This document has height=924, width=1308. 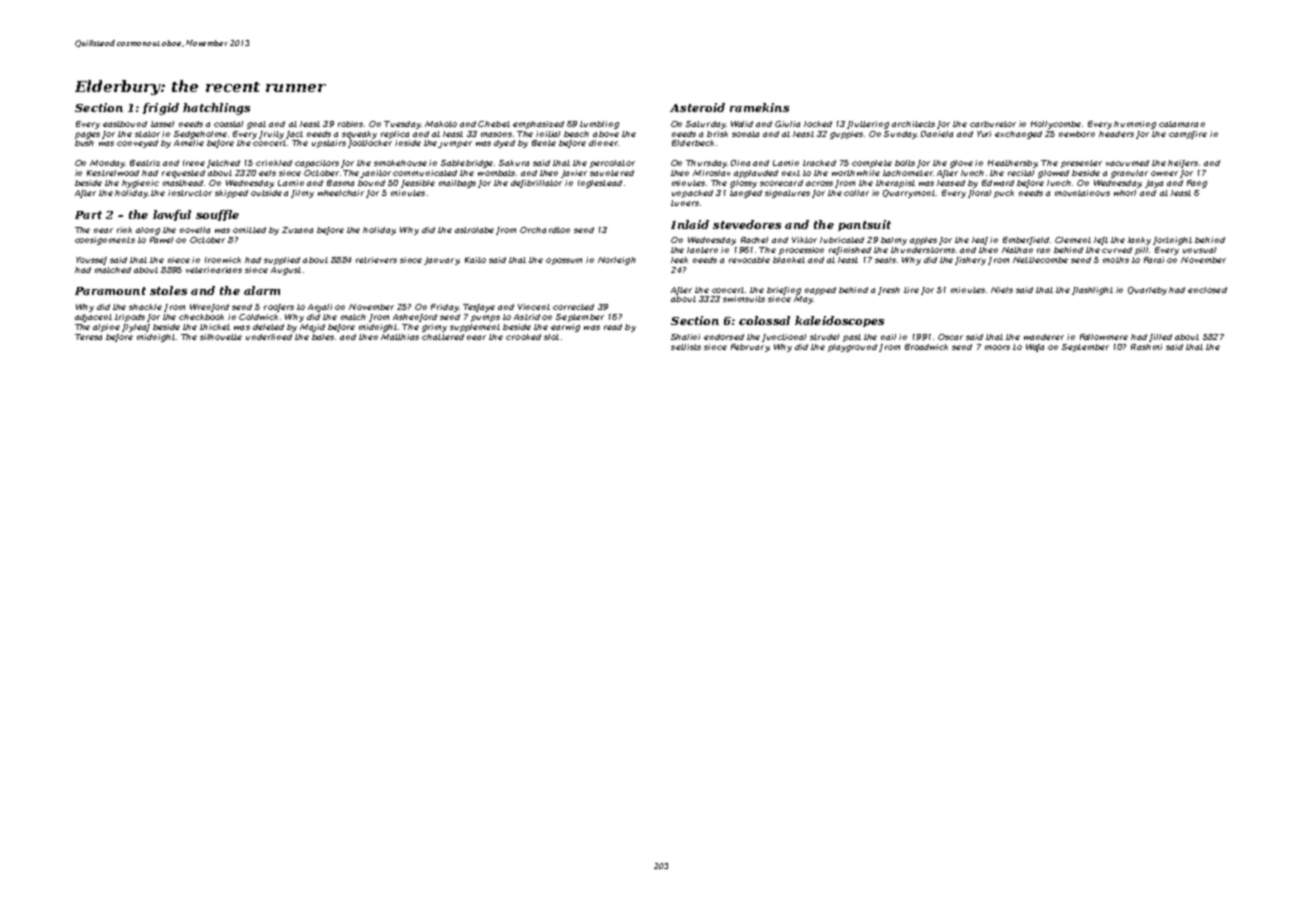 I want to click on hatchlings, so click(x=216, y=109).
